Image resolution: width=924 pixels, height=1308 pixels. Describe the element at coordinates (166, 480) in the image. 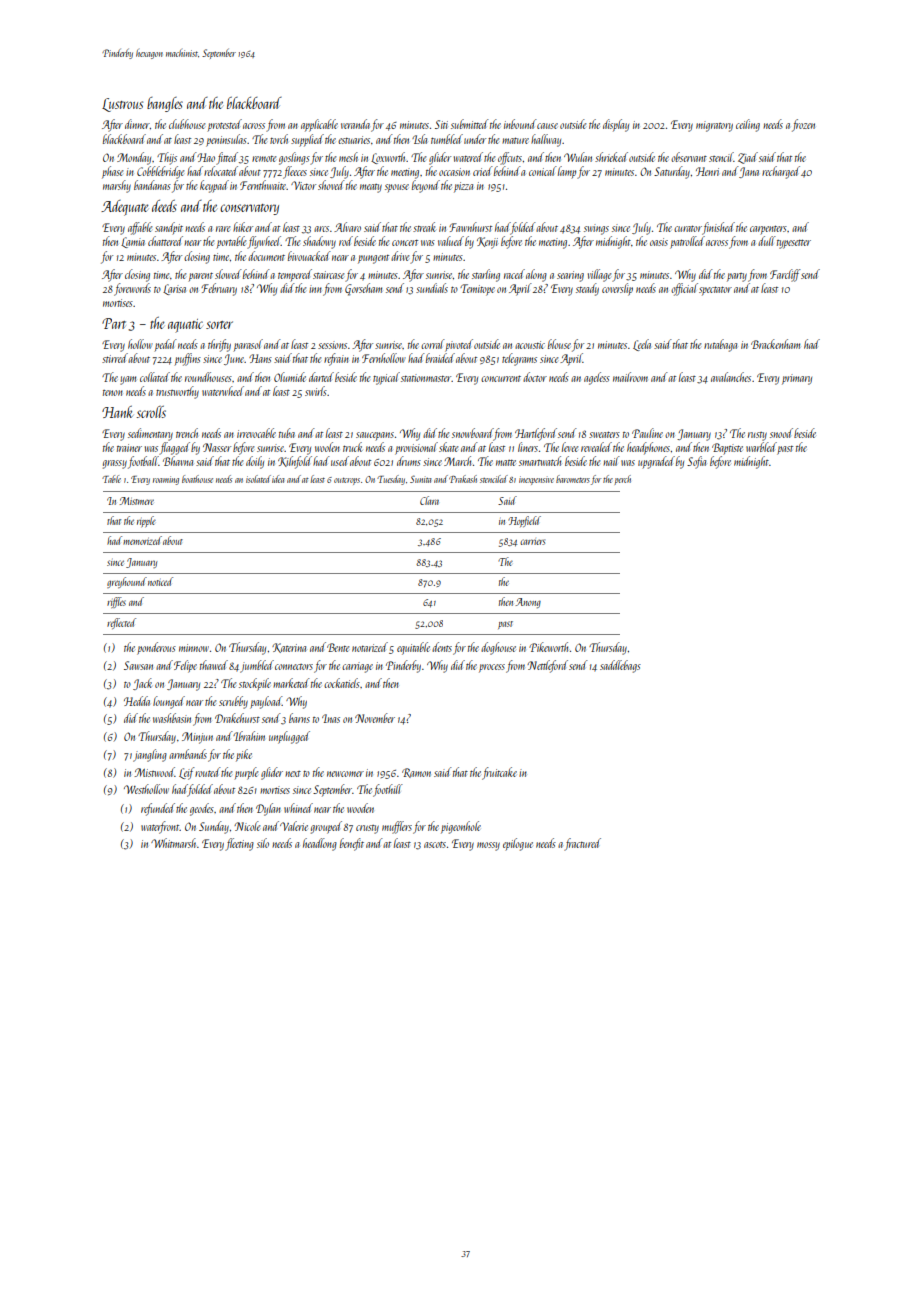

I see `roaming` at that location.
